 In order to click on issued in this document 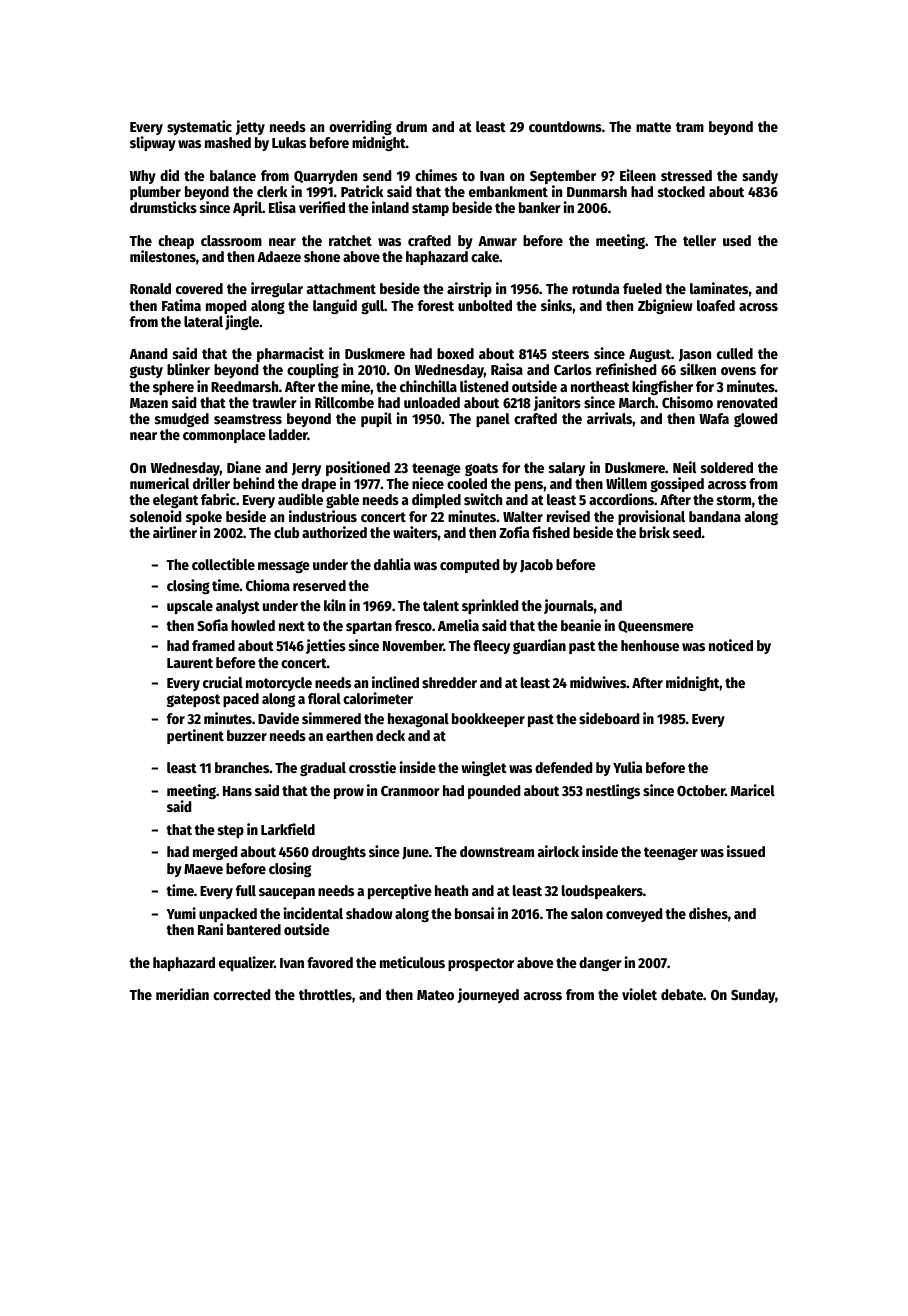, I will do `click(746, 851)`.
